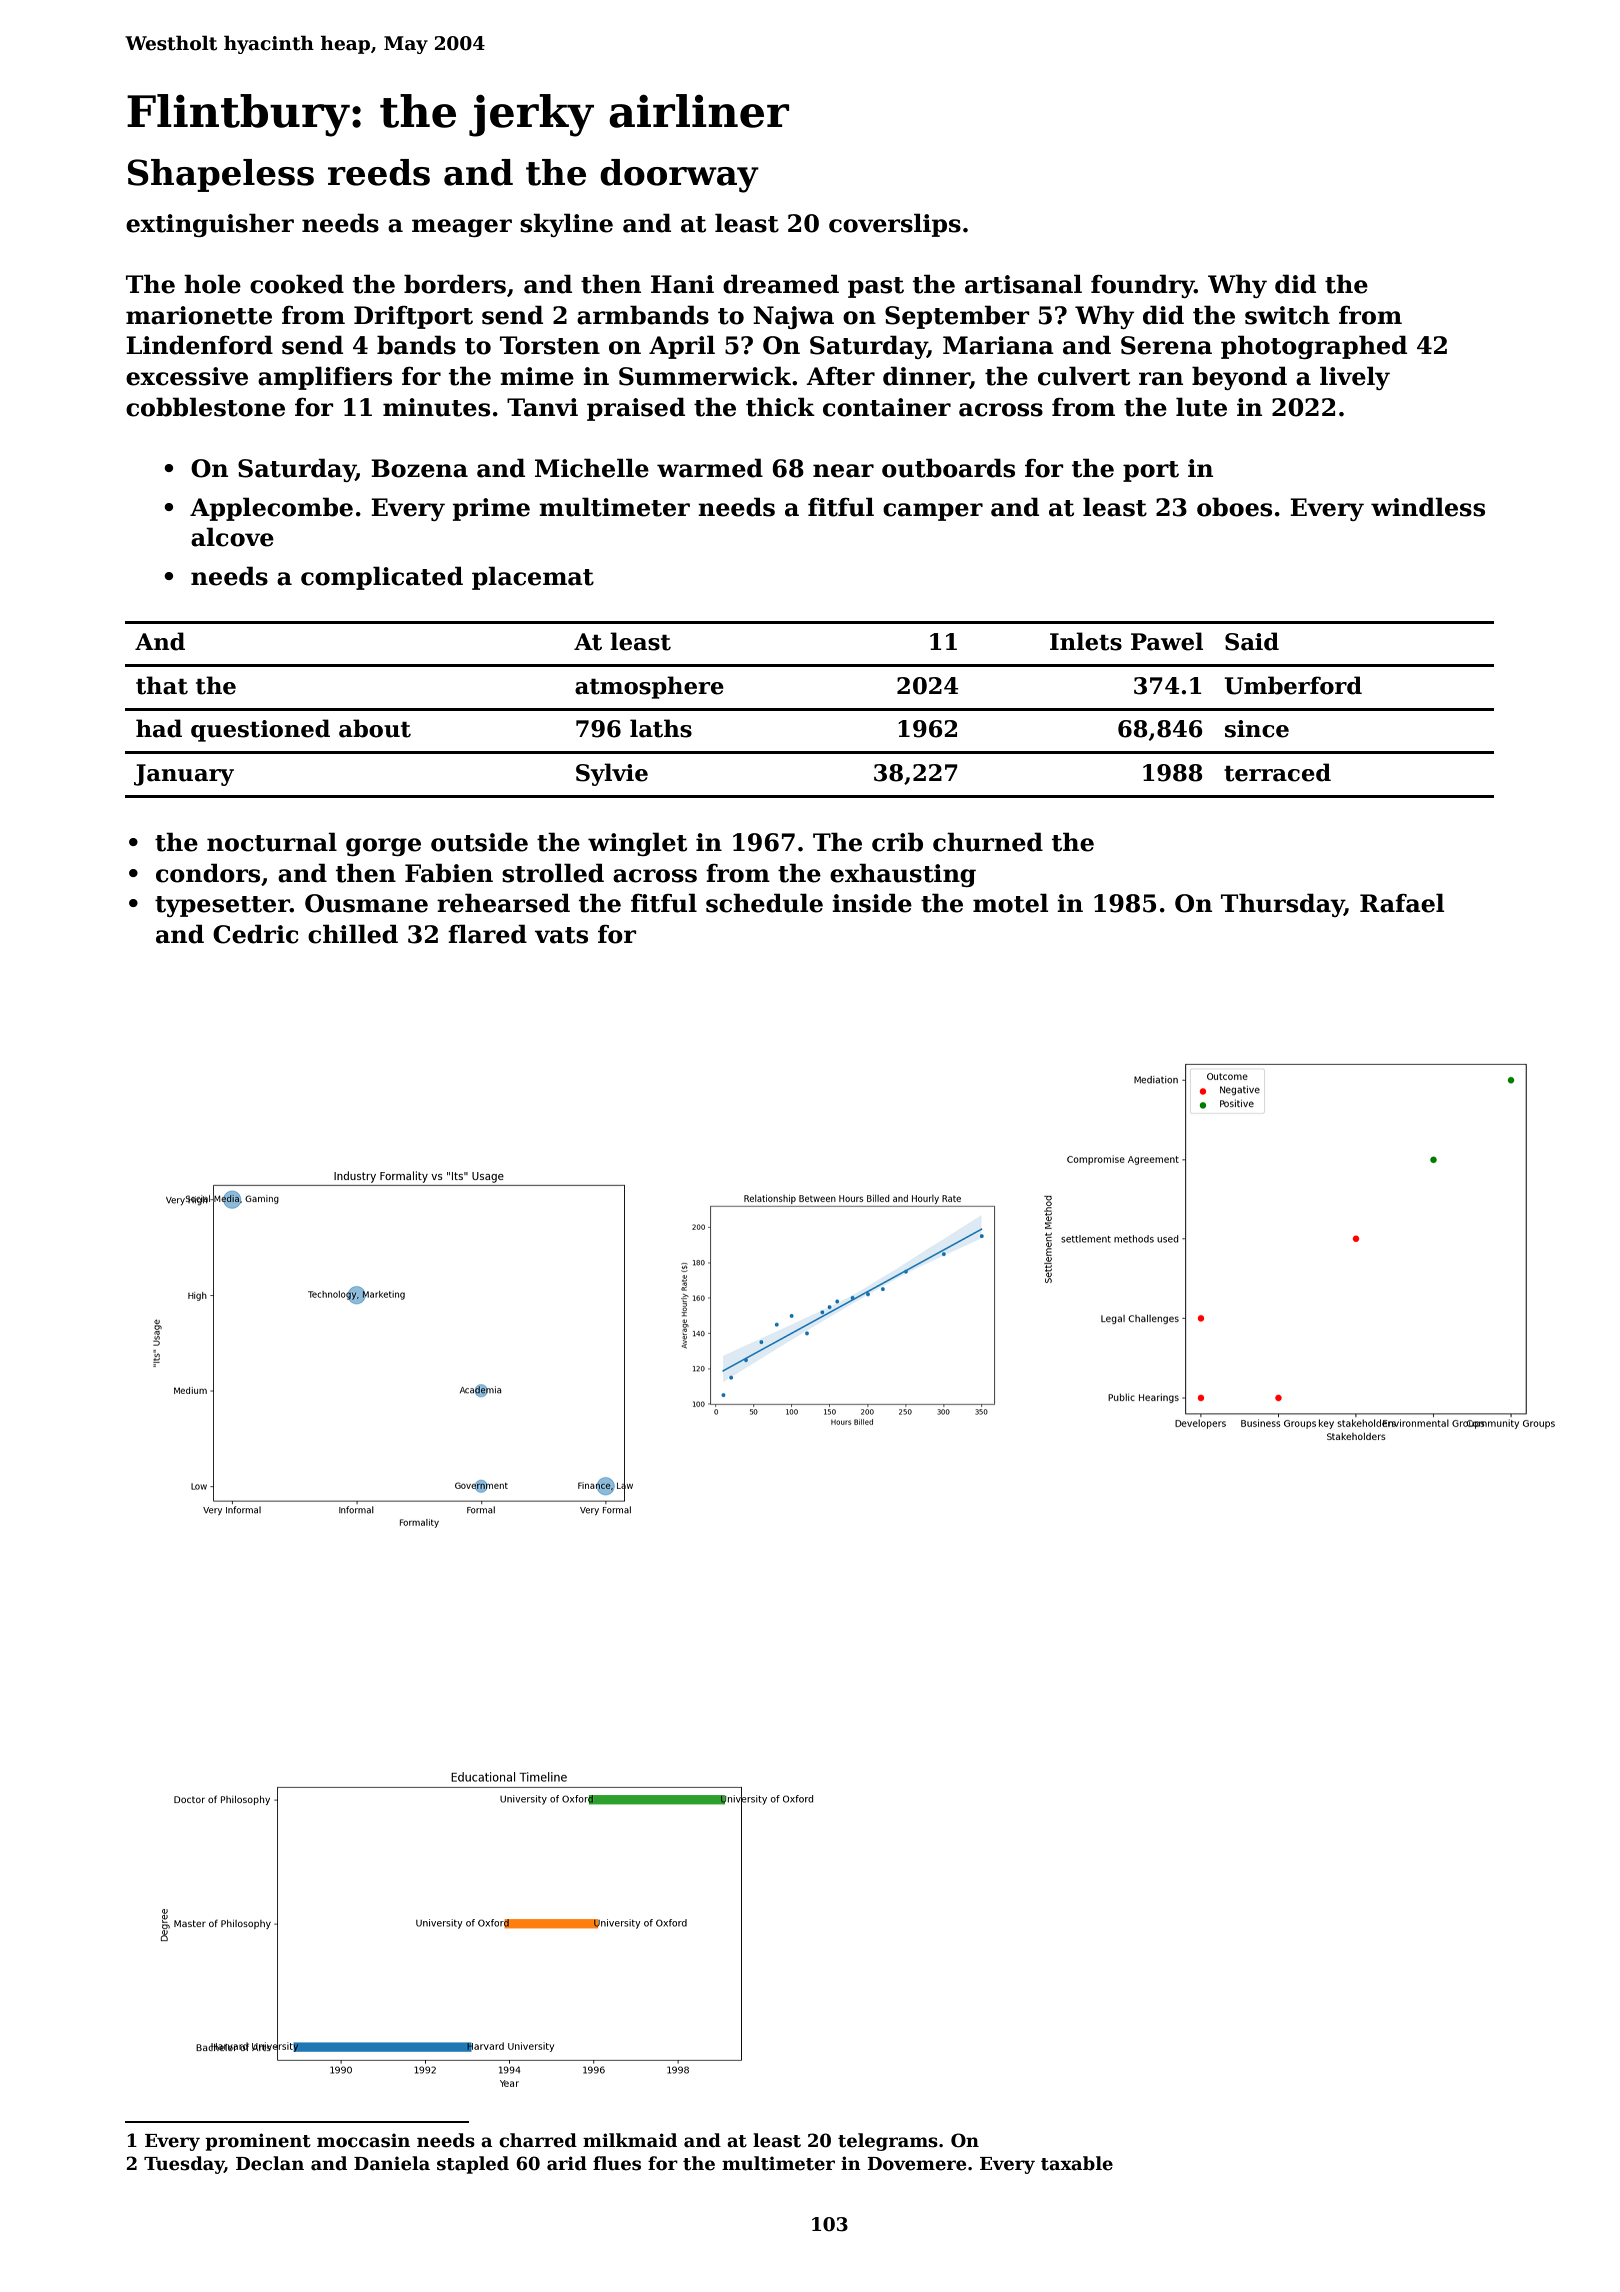 Image resolution: width=1620 pixels, height=2292 pixels. What do you see at coordinates (661, 728) in the screenshot?
I see `laths` at bounding box center [661, 728].
